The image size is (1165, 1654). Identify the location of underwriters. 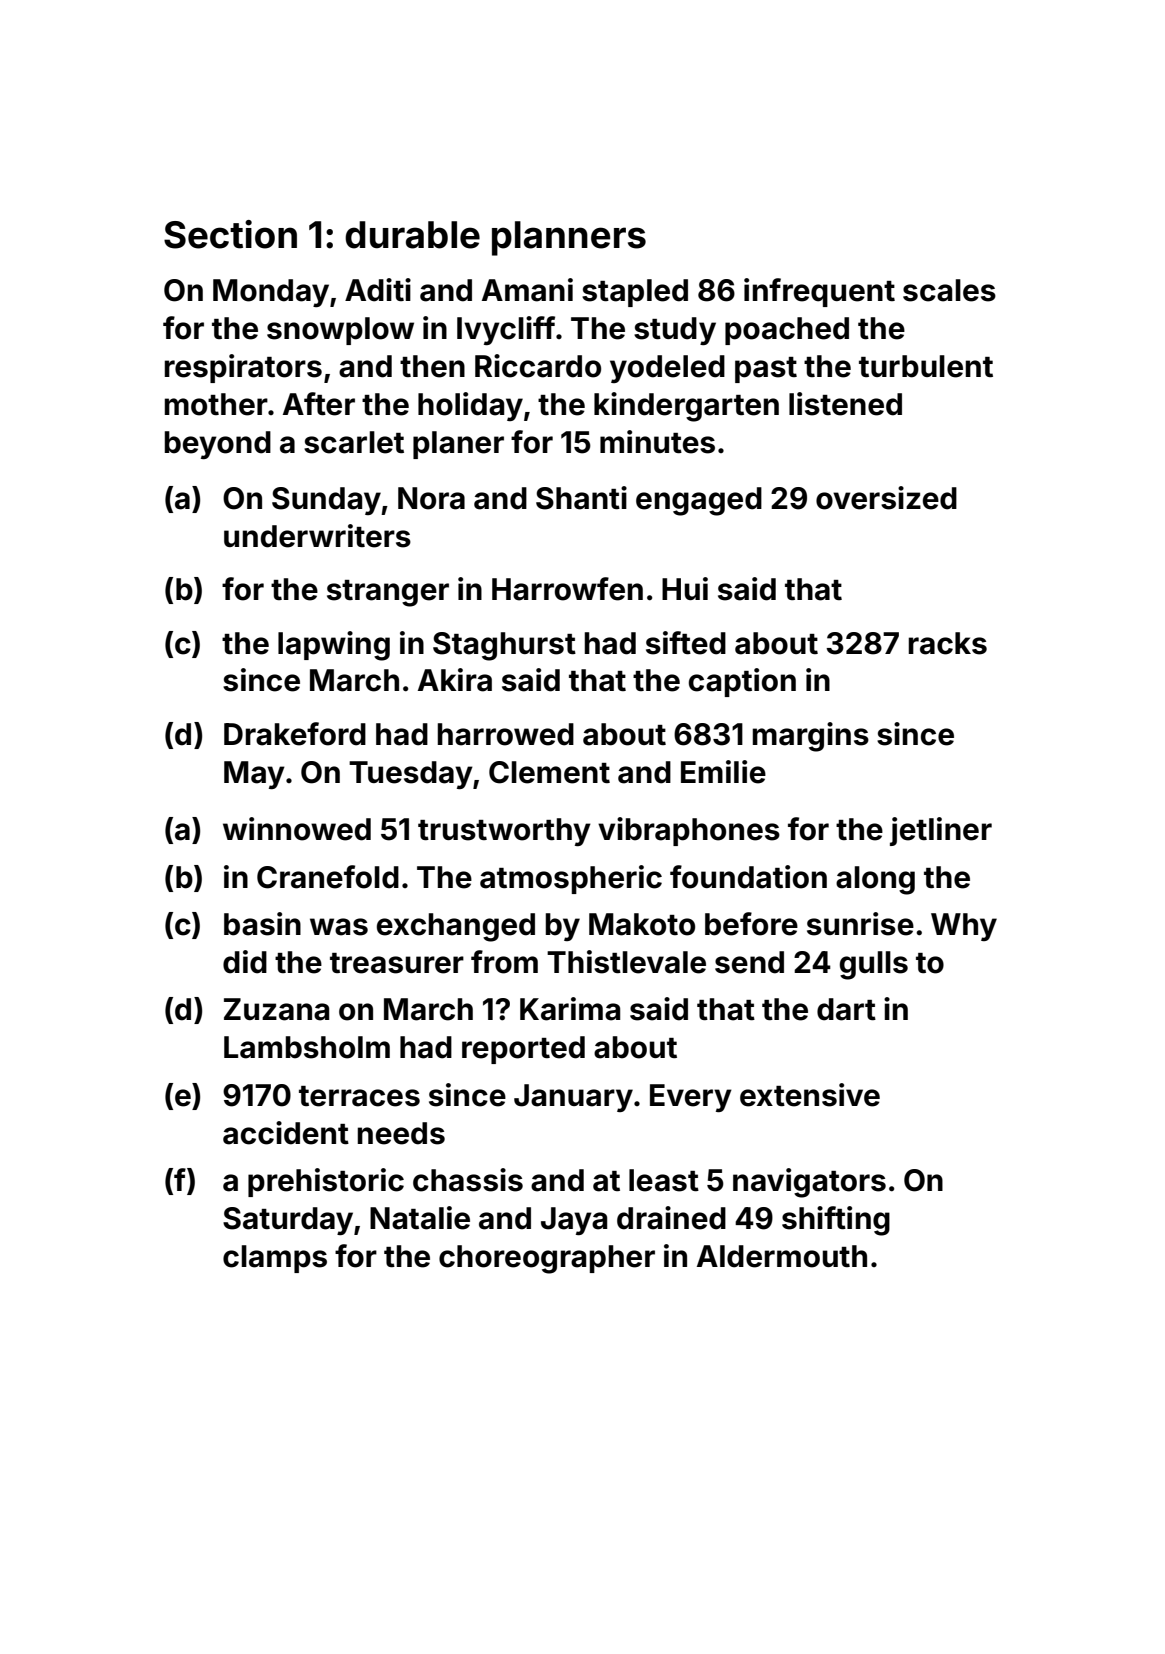
(317, 536).
